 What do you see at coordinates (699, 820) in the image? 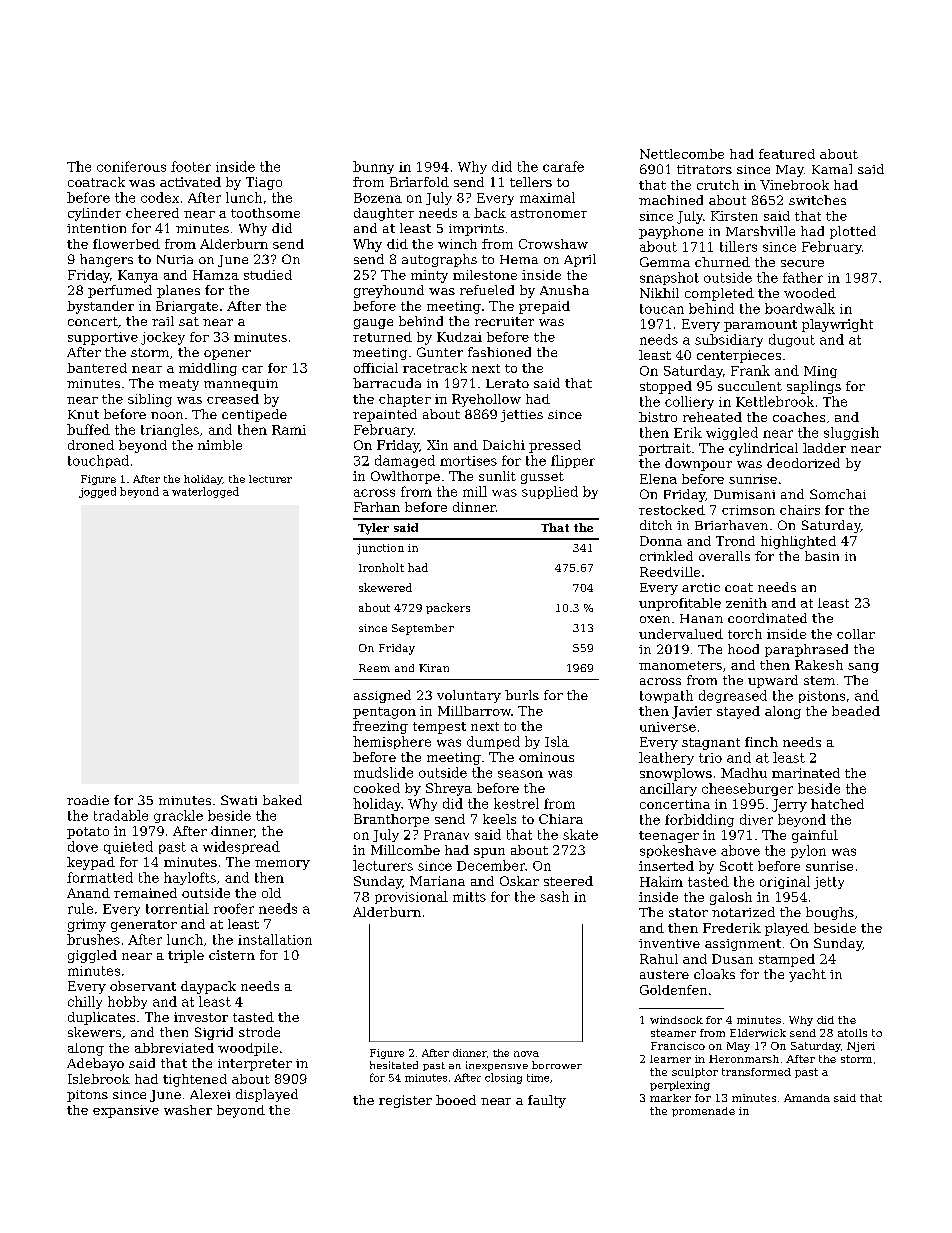
I see `forbidding` at bounding box center [699, 820].
